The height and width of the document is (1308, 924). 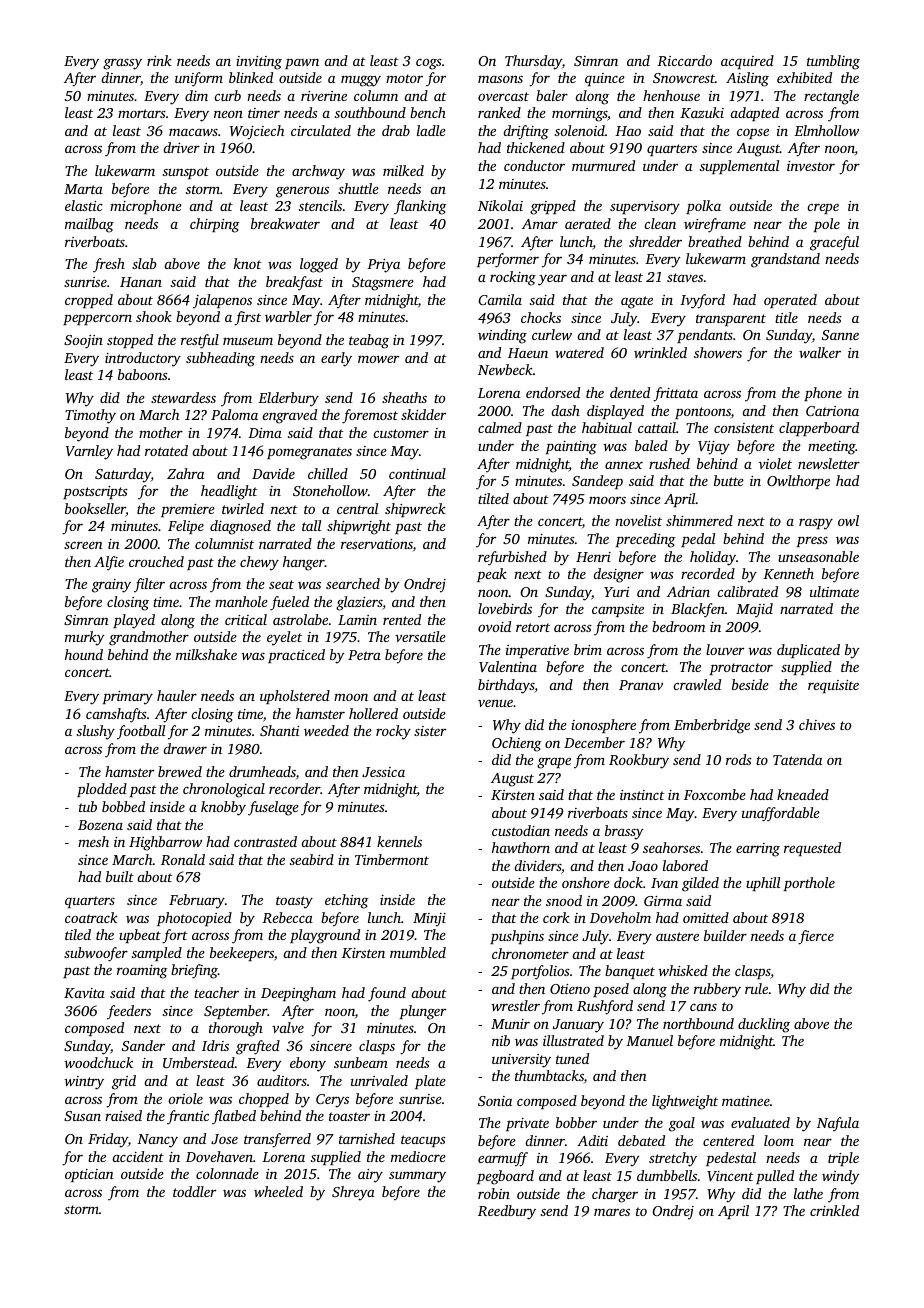 I want to click on chives, so click(x=817, y=724).
